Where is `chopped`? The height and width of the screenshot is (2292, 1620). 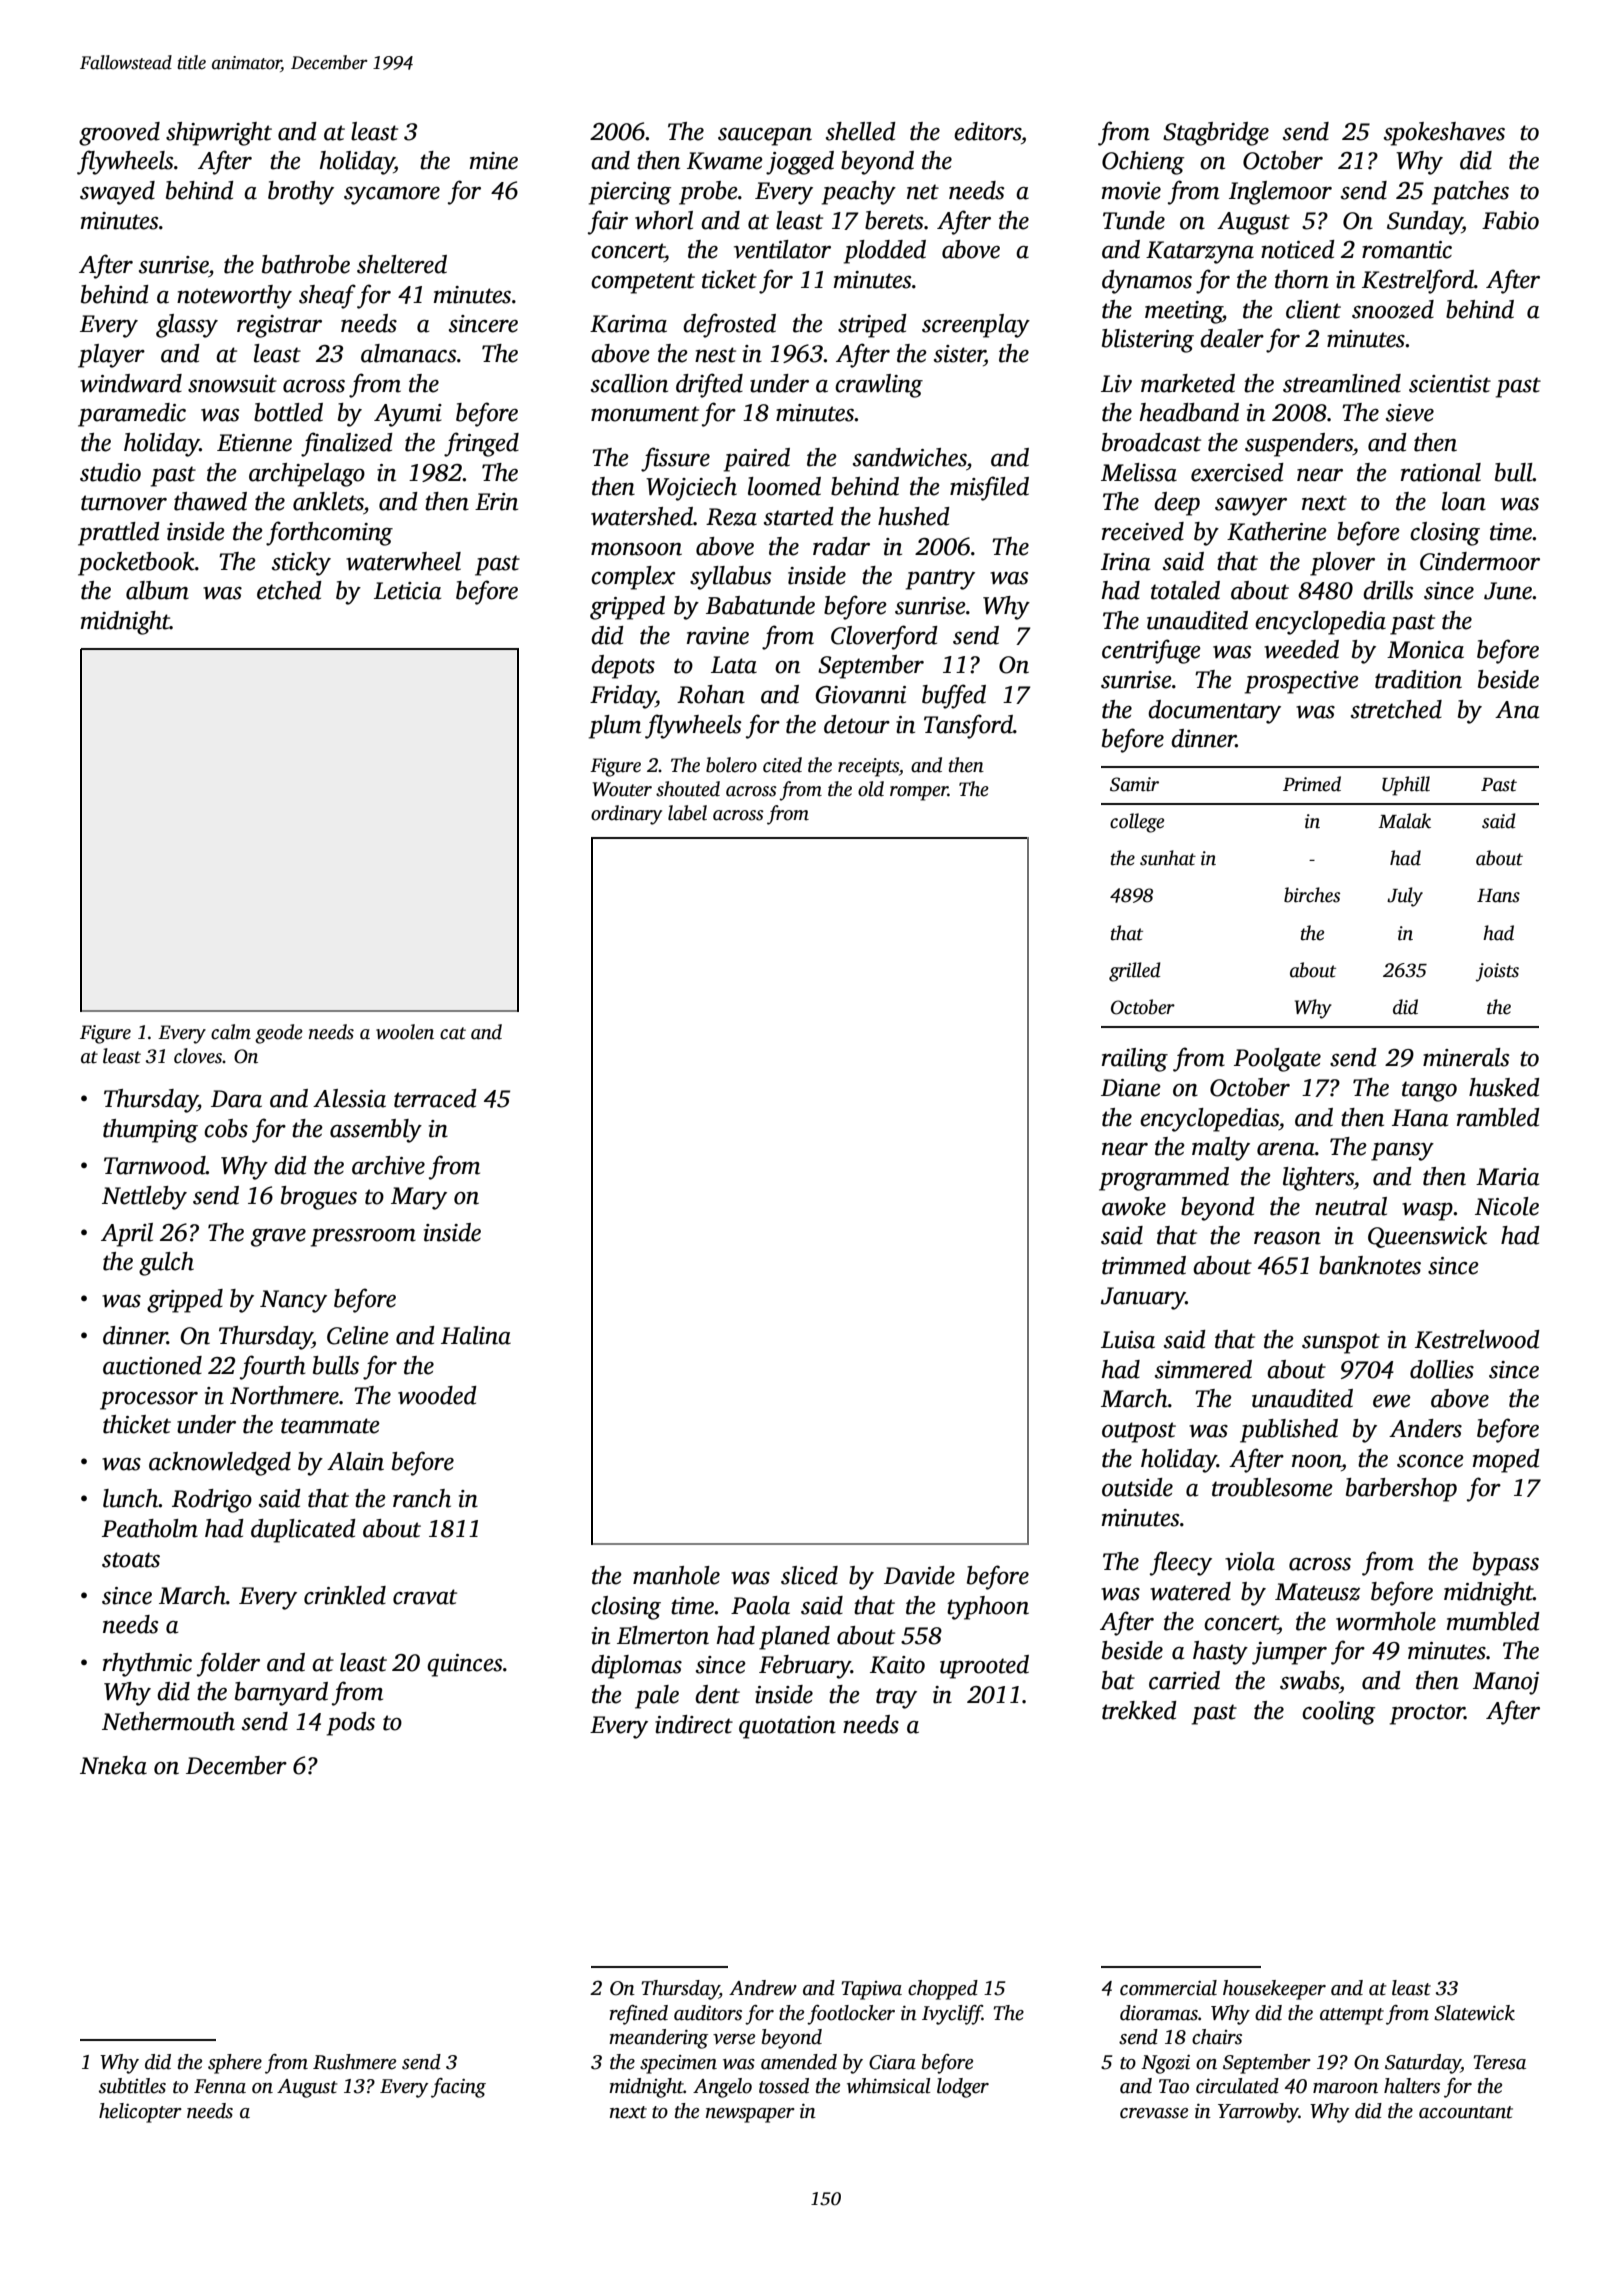
chopped is located at coordinates (943, 1990).
